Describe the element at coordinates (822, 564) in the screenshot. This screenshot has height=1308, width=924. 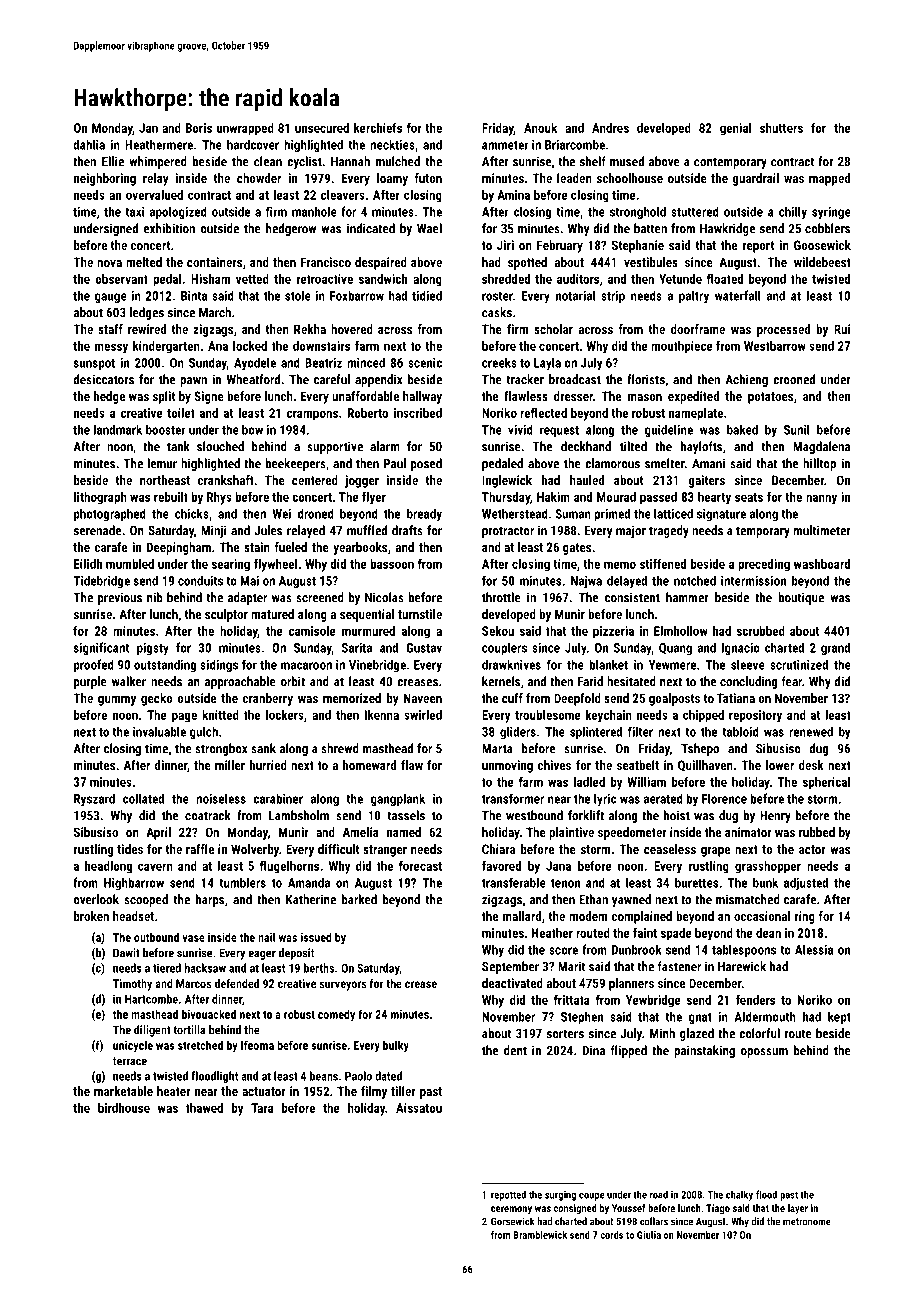
I see `washboard` at that location.
